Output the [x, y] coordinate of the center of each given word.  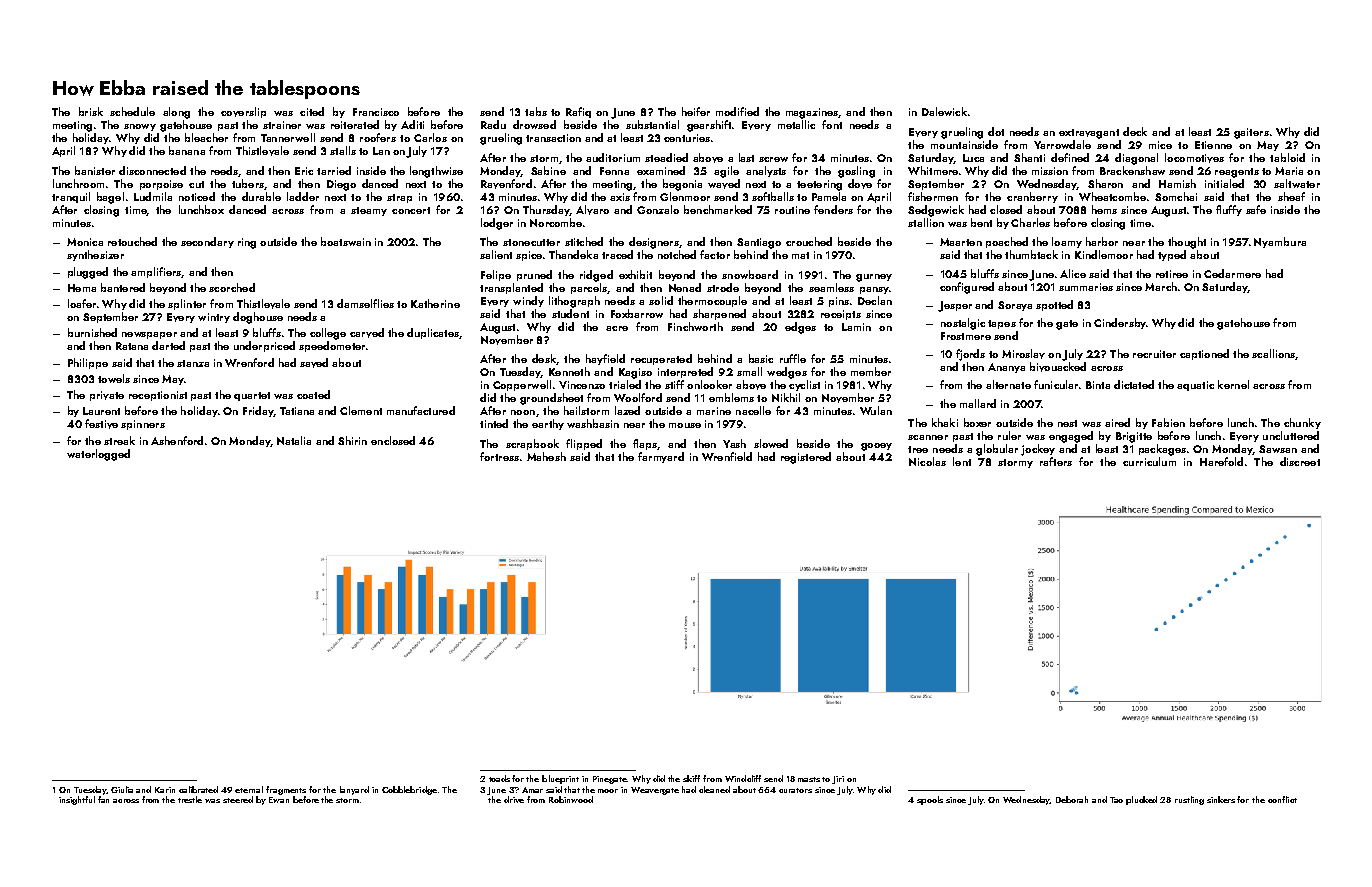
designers [654, 243]
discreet [1300, 461]
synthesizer [95, 255]
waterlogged [98, 455]
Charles [1030, 222]
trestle [190, 799]
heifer [696, 111]
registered [806, 458]
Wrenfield [727, 456]
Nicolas [927, 461]
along [176, 113]
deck [1135, 131]
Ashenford [177, 440]
